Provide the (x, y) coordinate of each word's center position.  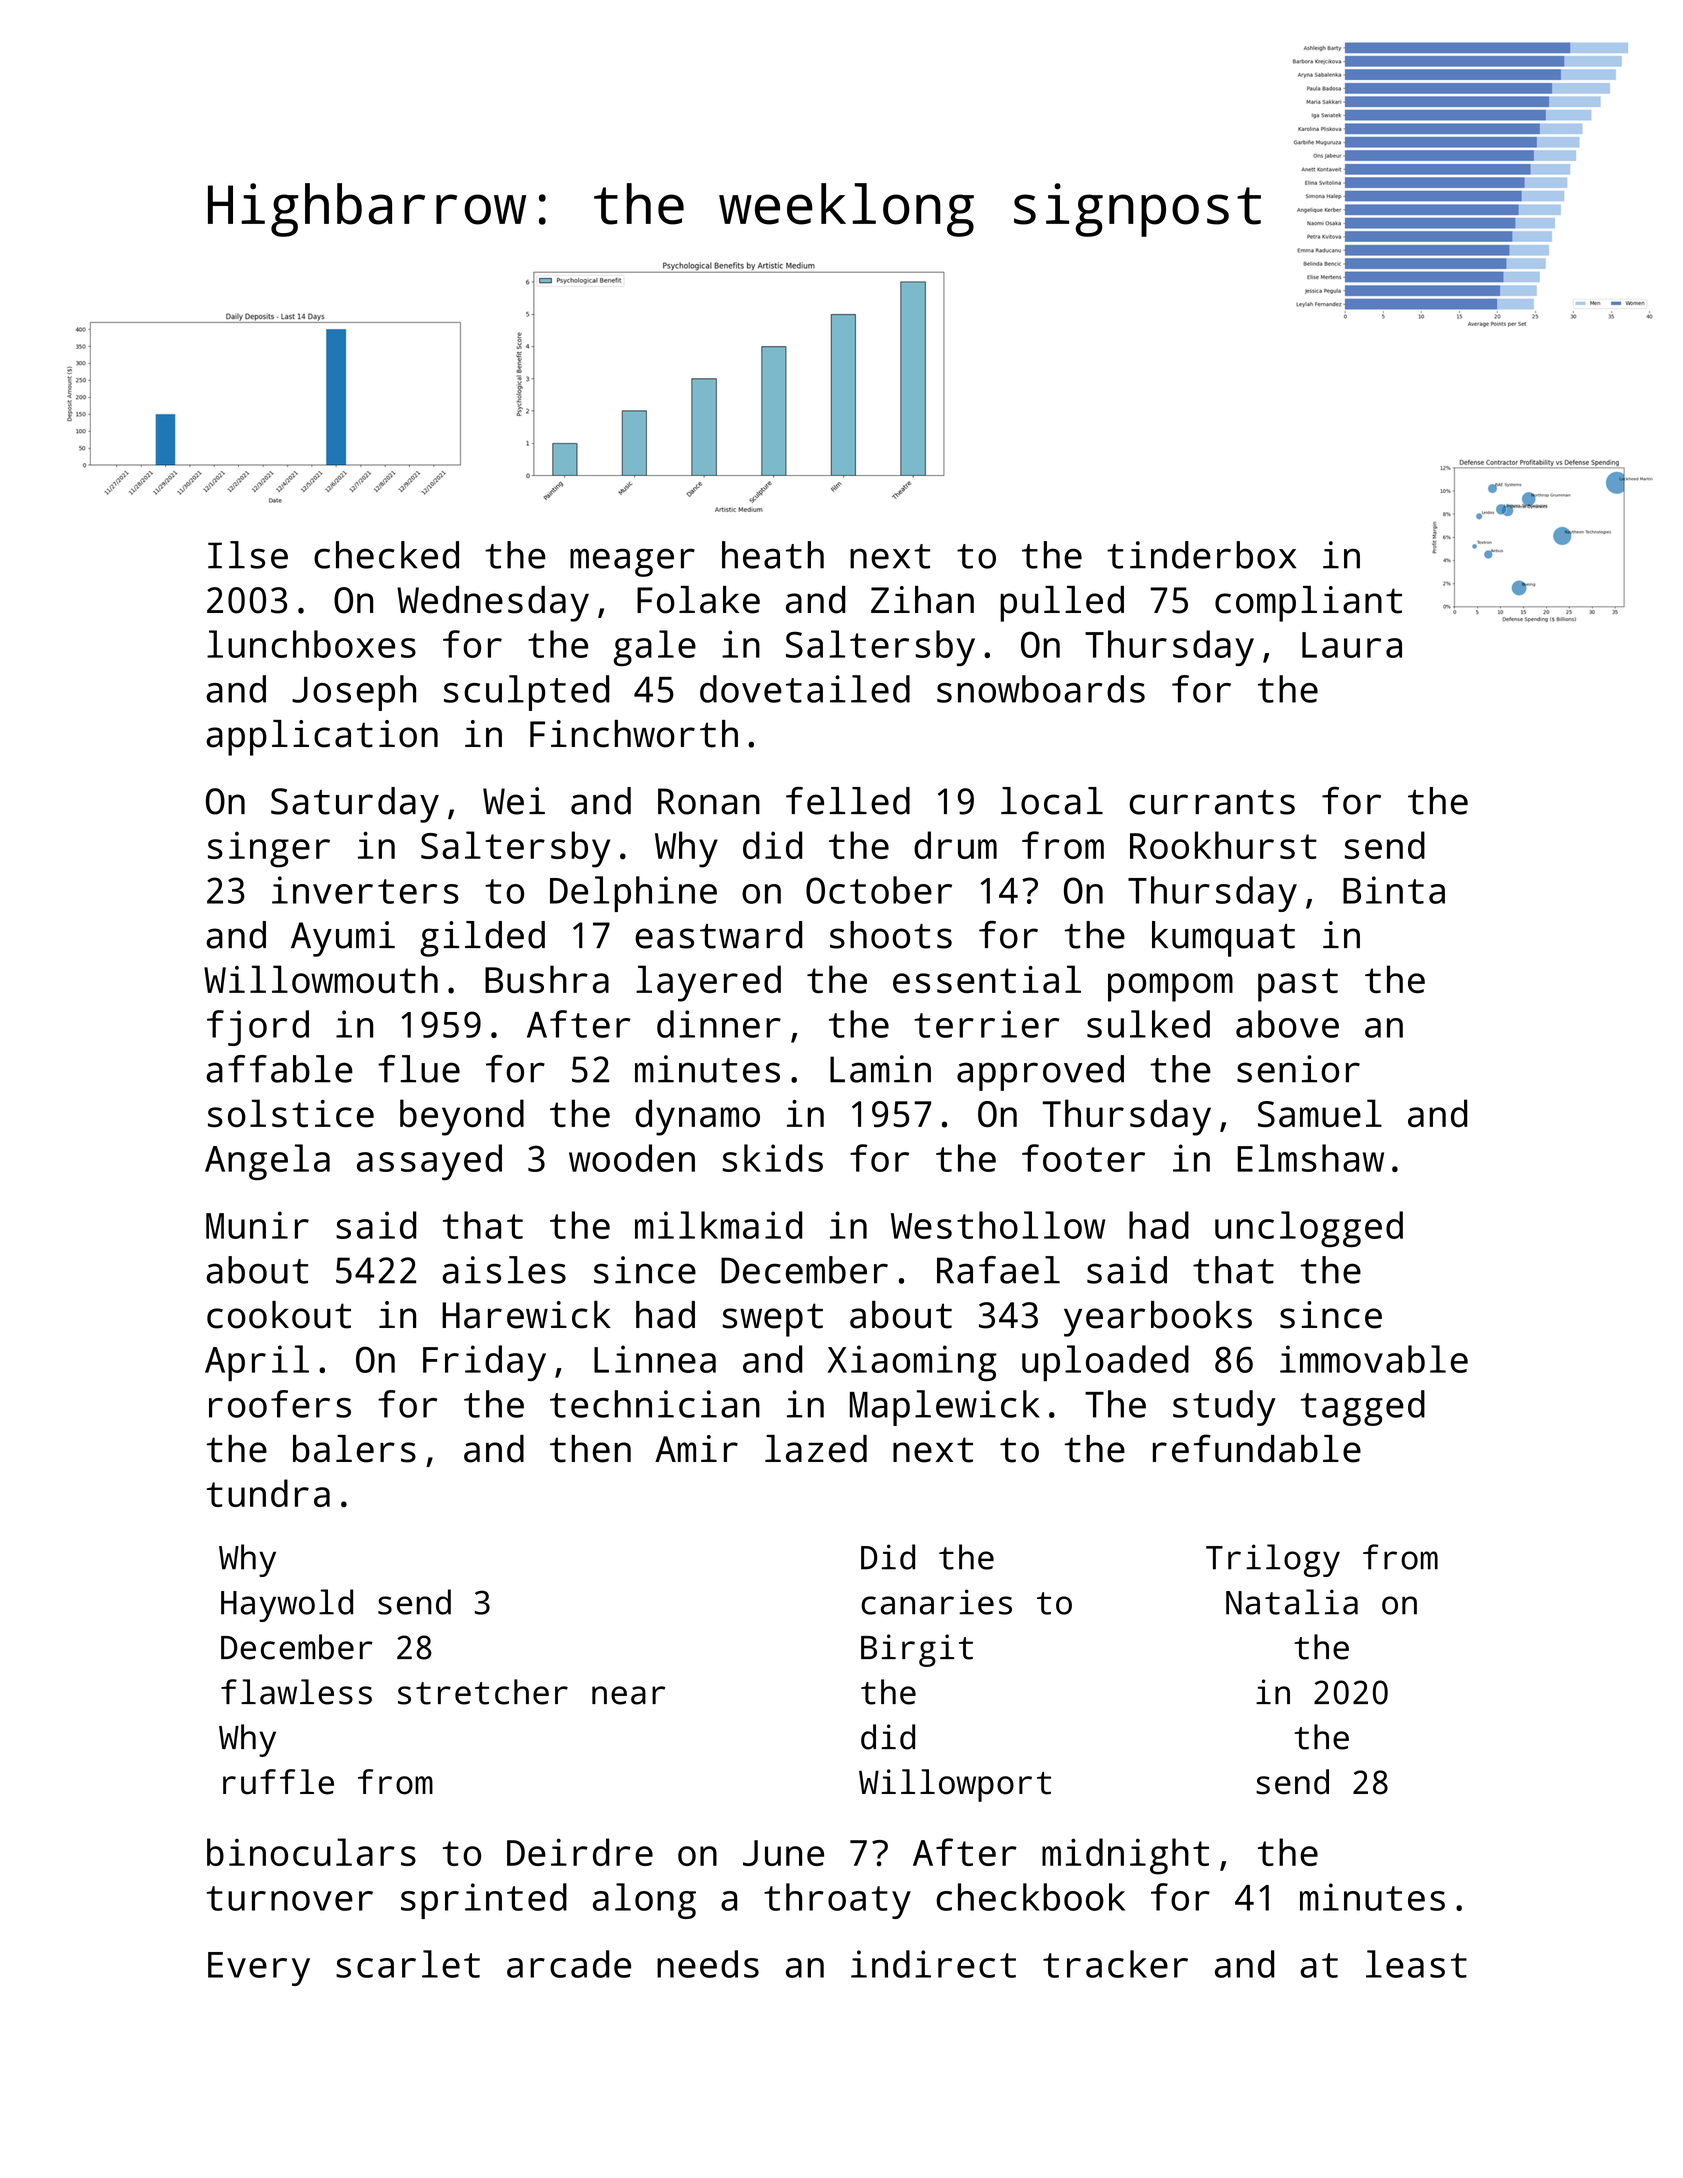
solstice (291, 1113)
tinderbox (1201, 555)
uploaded (1105, 1363)
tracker (1115, 1964)
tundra (268, 1493)
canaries (936, 1602)
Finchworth (634, 734)
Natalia (1292, 1602)
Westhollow (998, 1225)
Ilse (248, 555)
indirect (933, 1964)
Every (259, 1969)
